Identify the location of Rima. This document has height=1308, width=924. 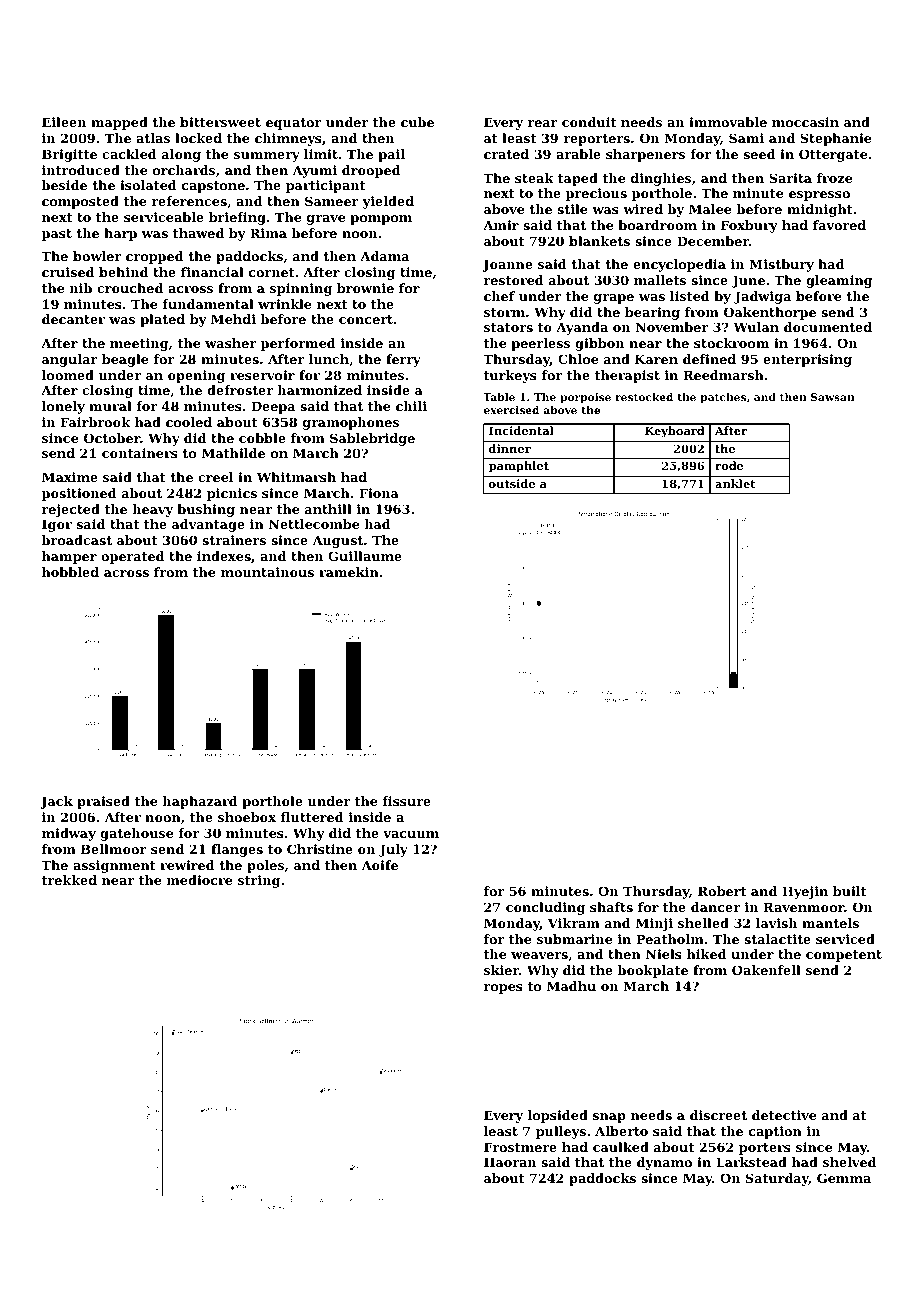
(268, 233).
